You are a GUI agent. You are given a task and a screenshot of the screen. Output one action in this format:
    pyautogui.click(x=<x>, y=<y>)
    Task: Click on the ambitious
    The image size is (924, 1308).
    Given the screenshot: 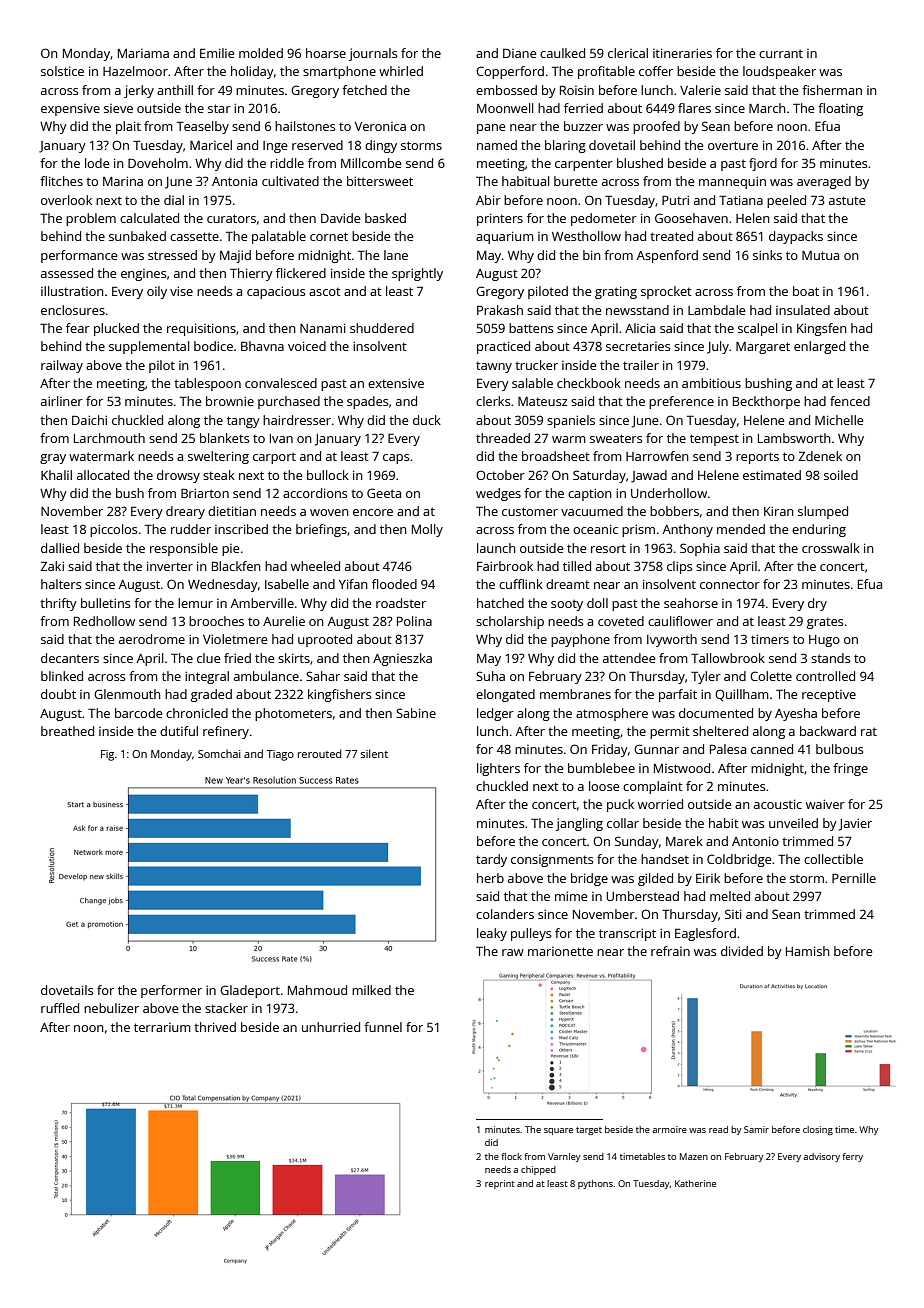 What is the action you would take?
    pyautogui.click(x=711, y=383)
